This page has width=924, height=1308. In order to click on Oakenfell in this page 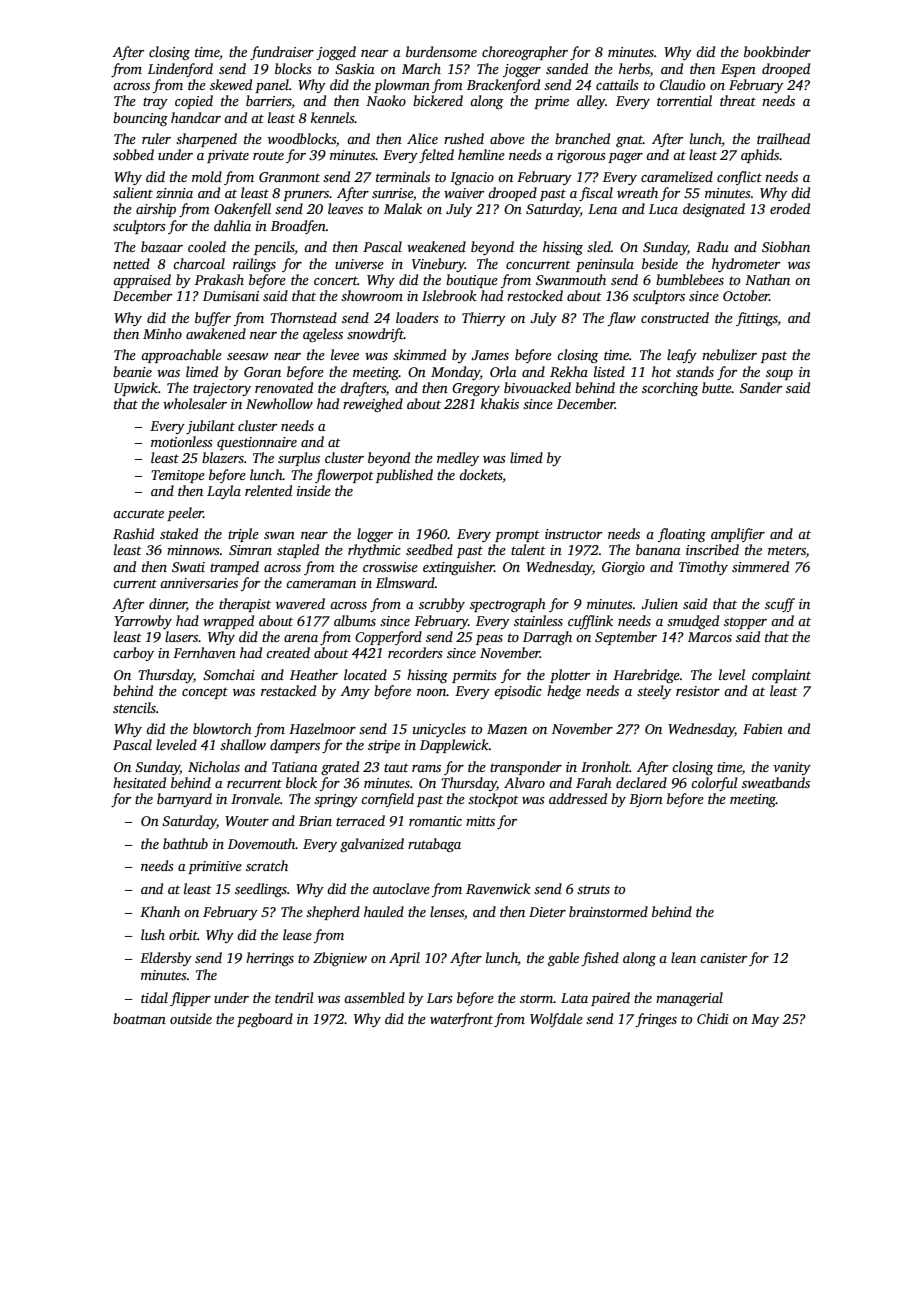, I will do `click(242, 210)`.
